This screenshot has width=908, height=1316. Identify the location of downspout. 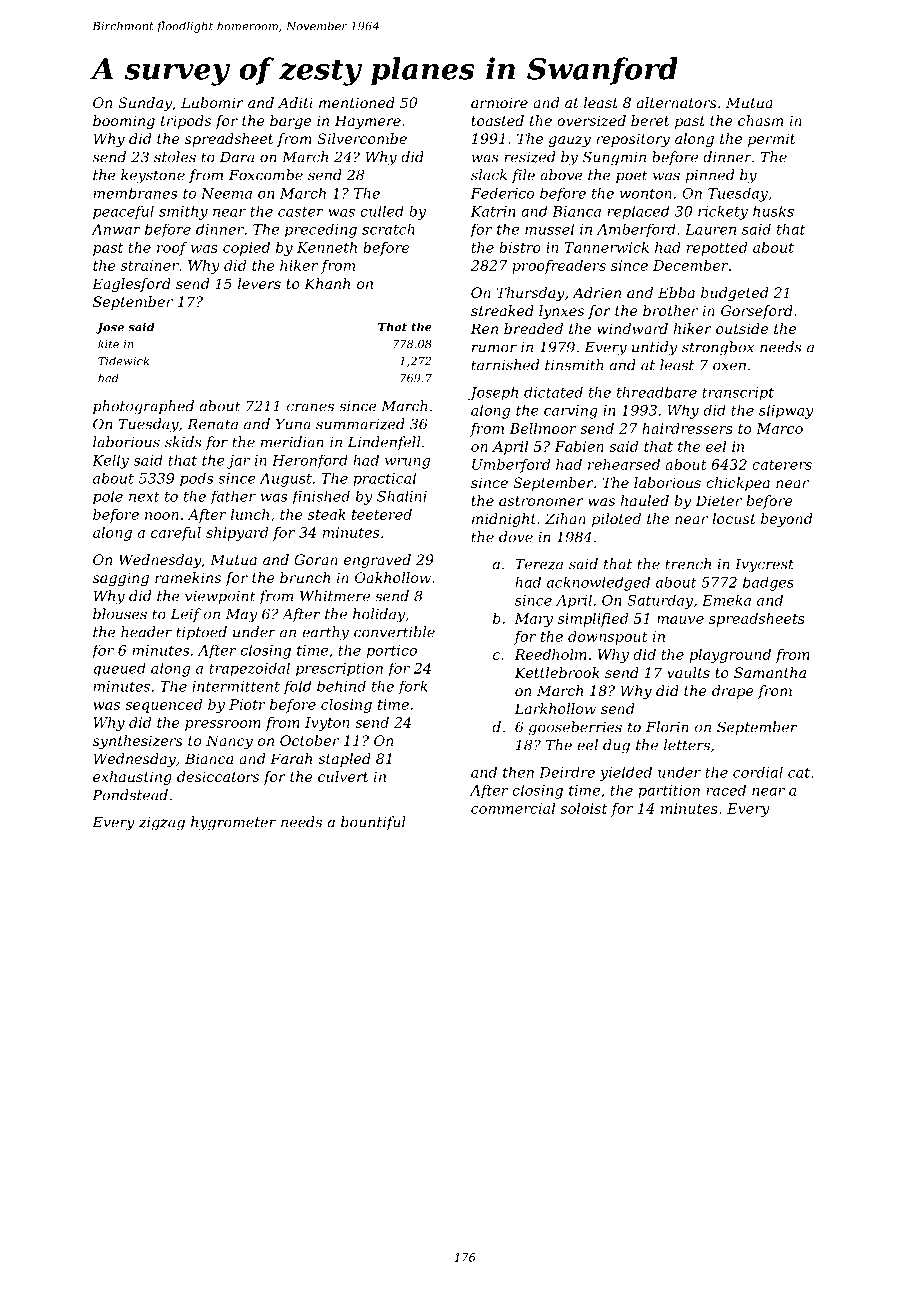
(608, 638).
